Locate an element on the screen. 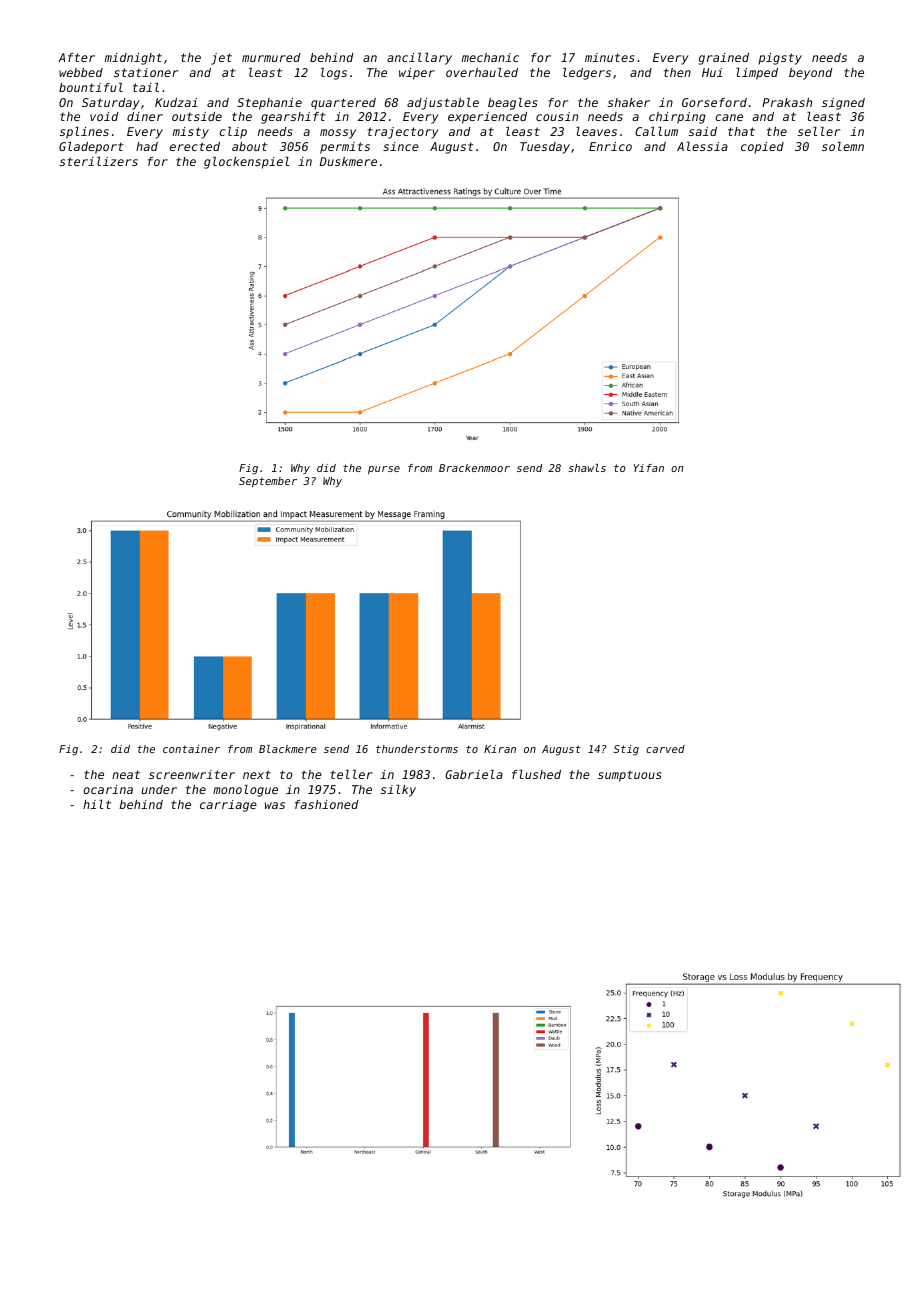 This screenshot has height=1308, width=924. neat is located at coordinates (126, 774).
